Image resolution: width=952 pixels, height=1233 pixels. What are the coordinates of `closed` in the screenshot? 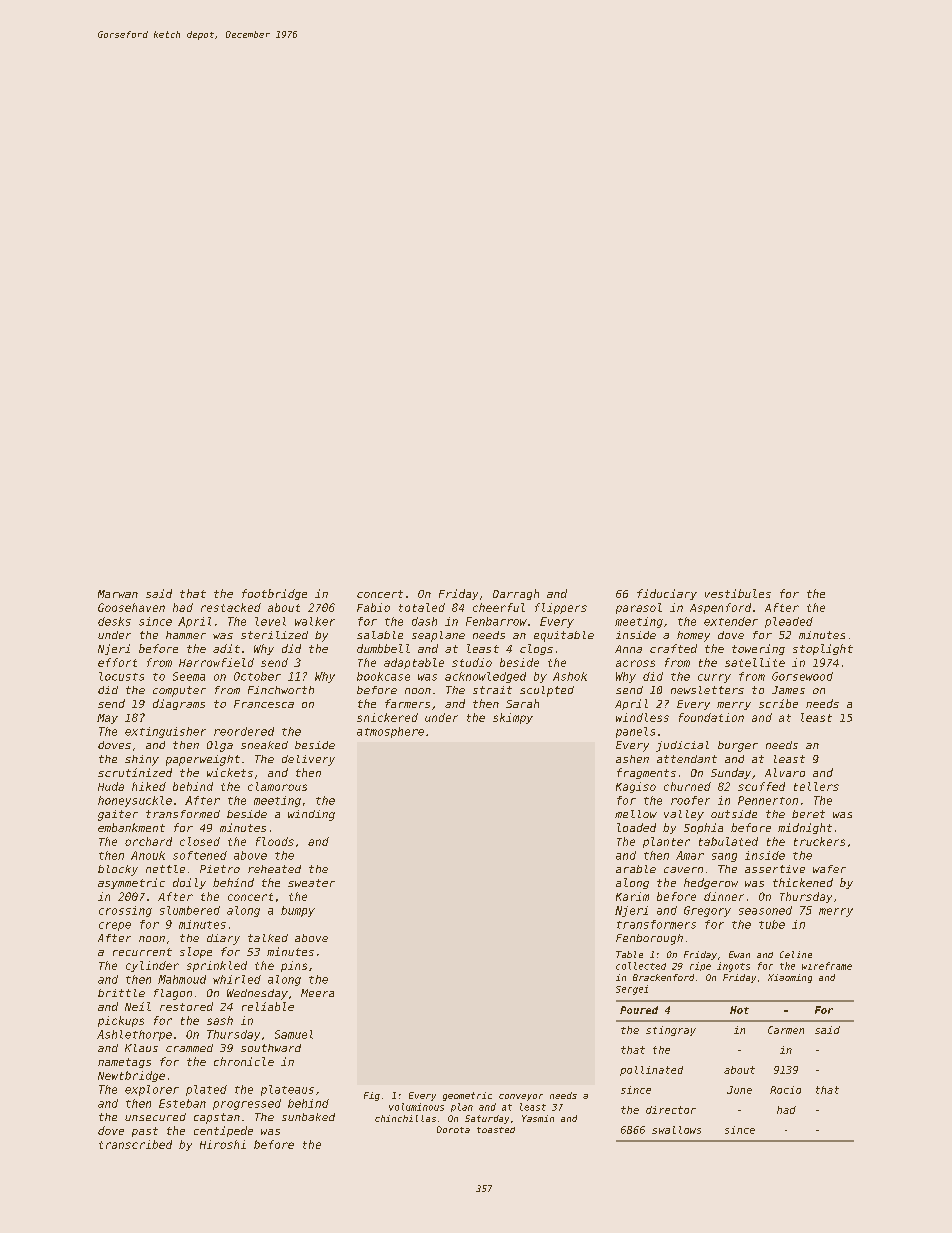 It's located at (200, 841).
